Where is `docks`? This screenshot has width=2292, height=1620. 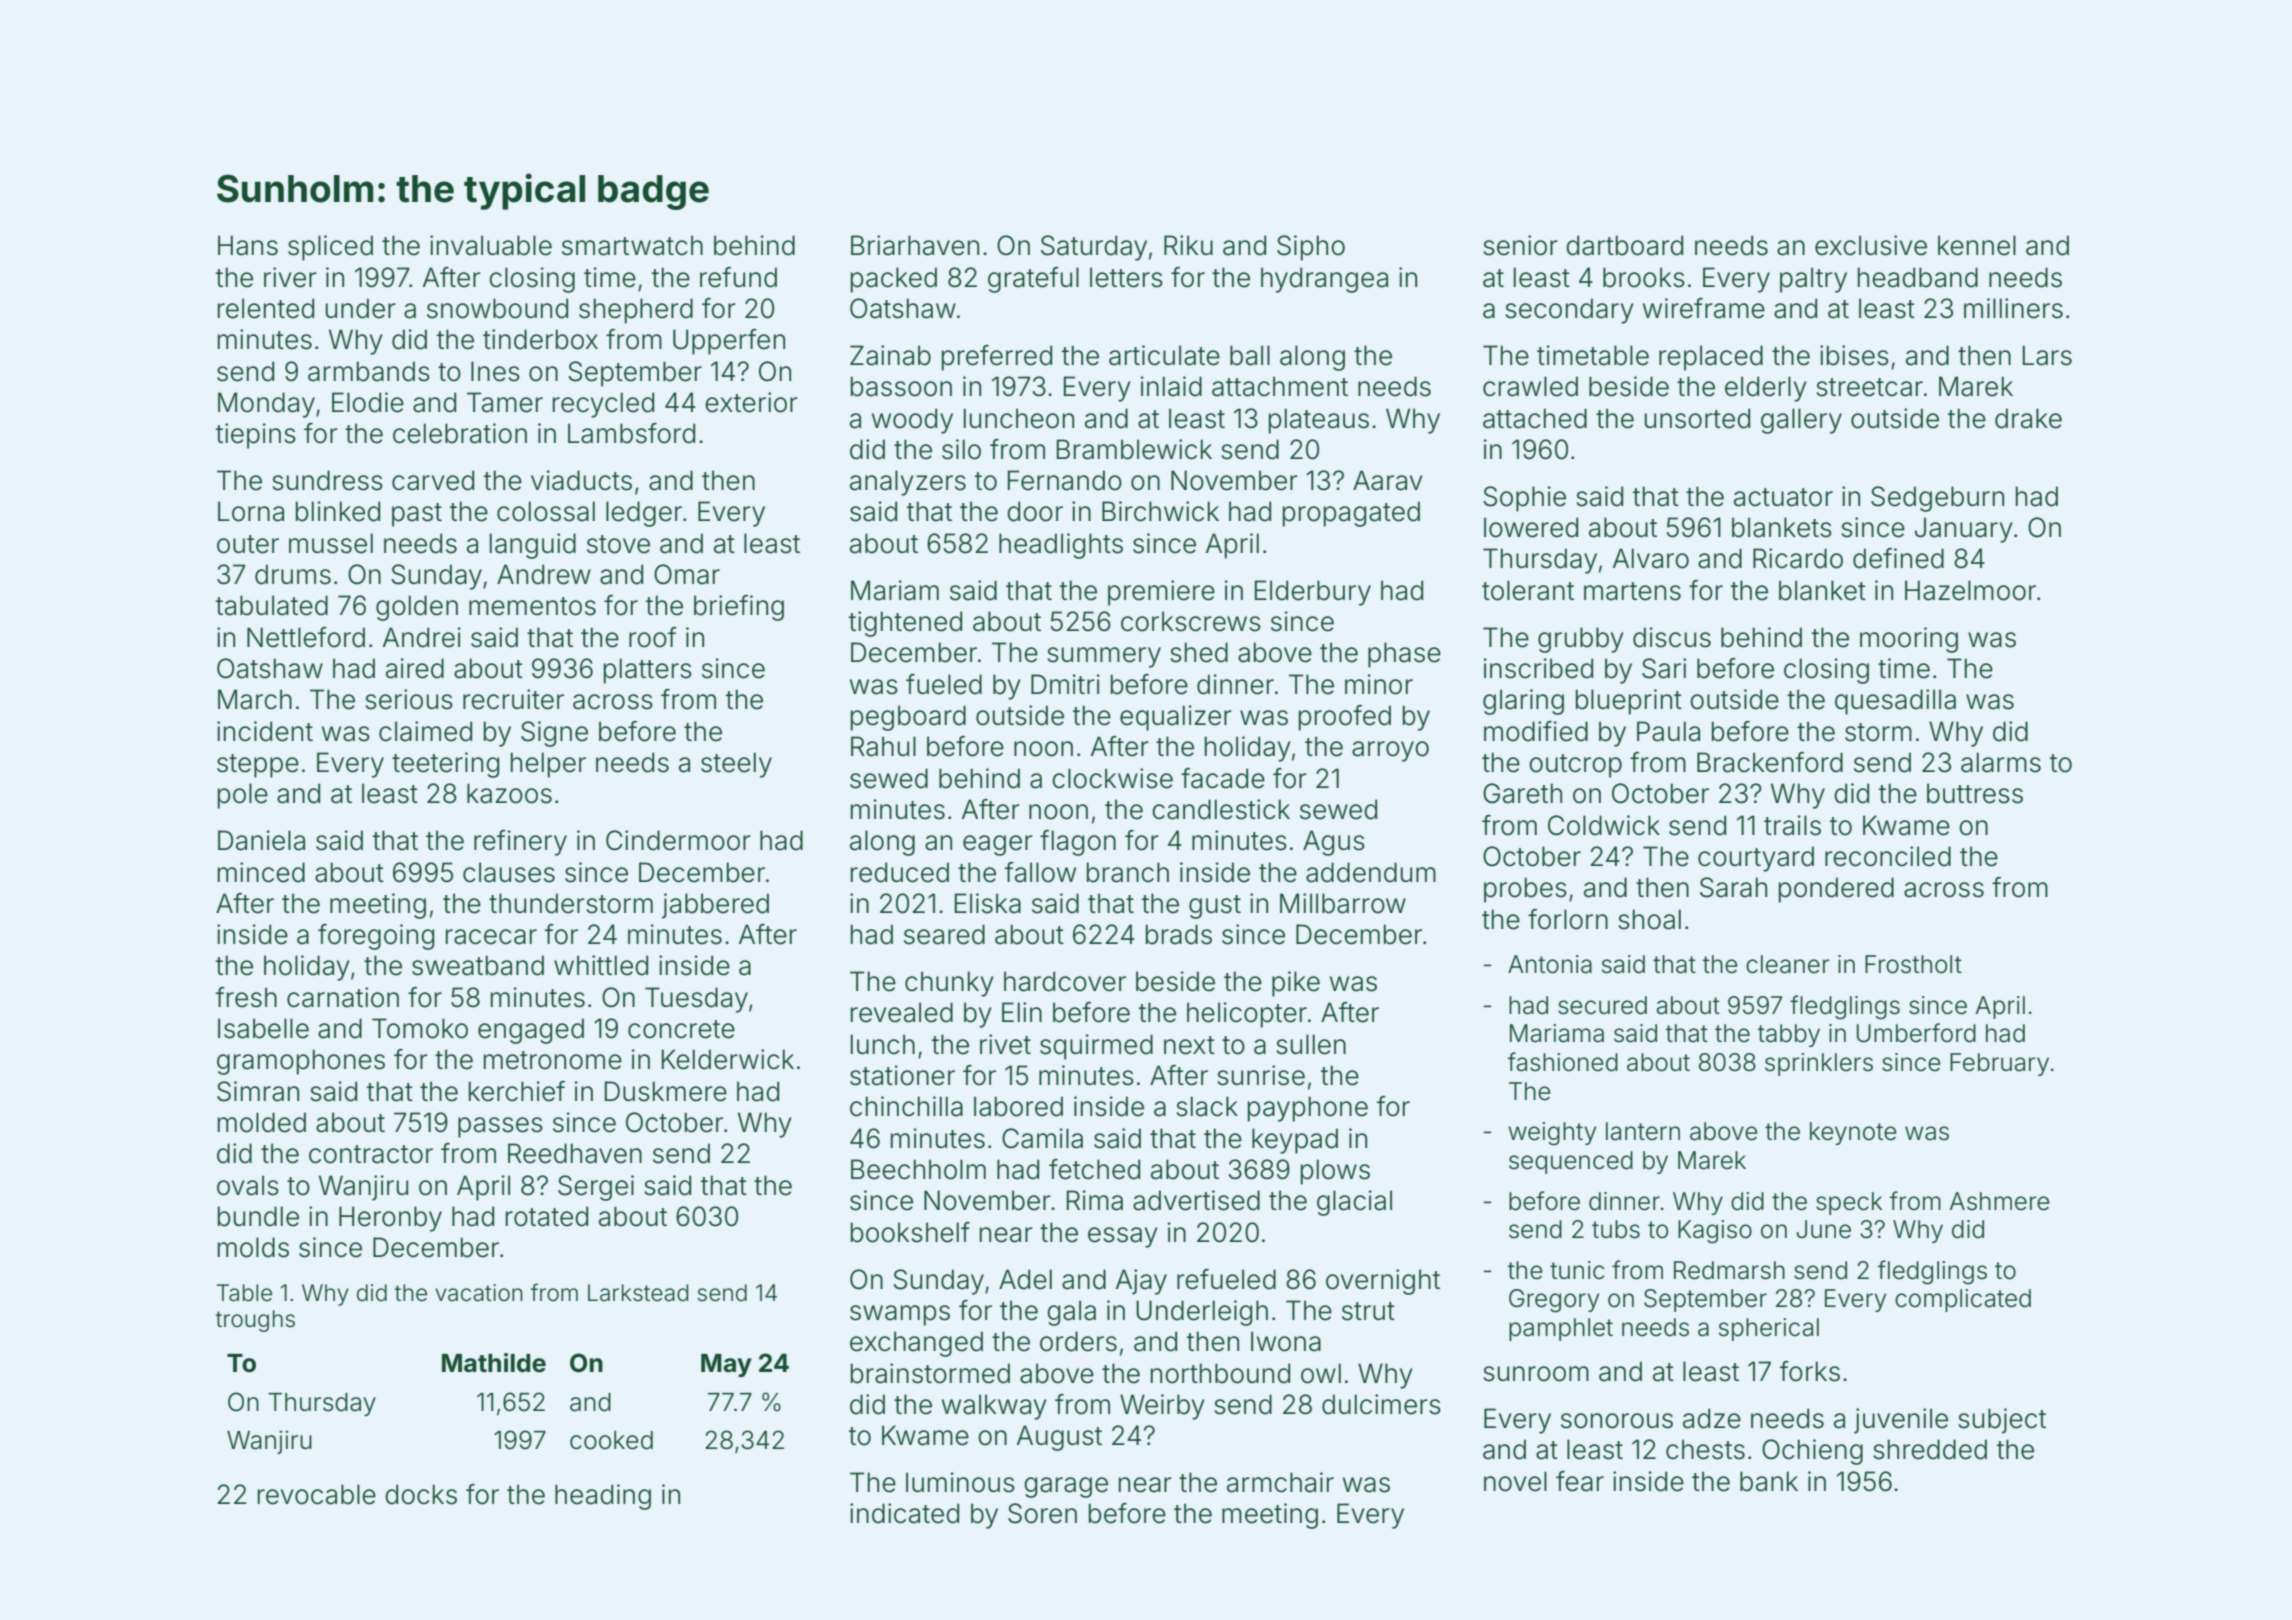 docks is located at coordinates (421, 1494).
